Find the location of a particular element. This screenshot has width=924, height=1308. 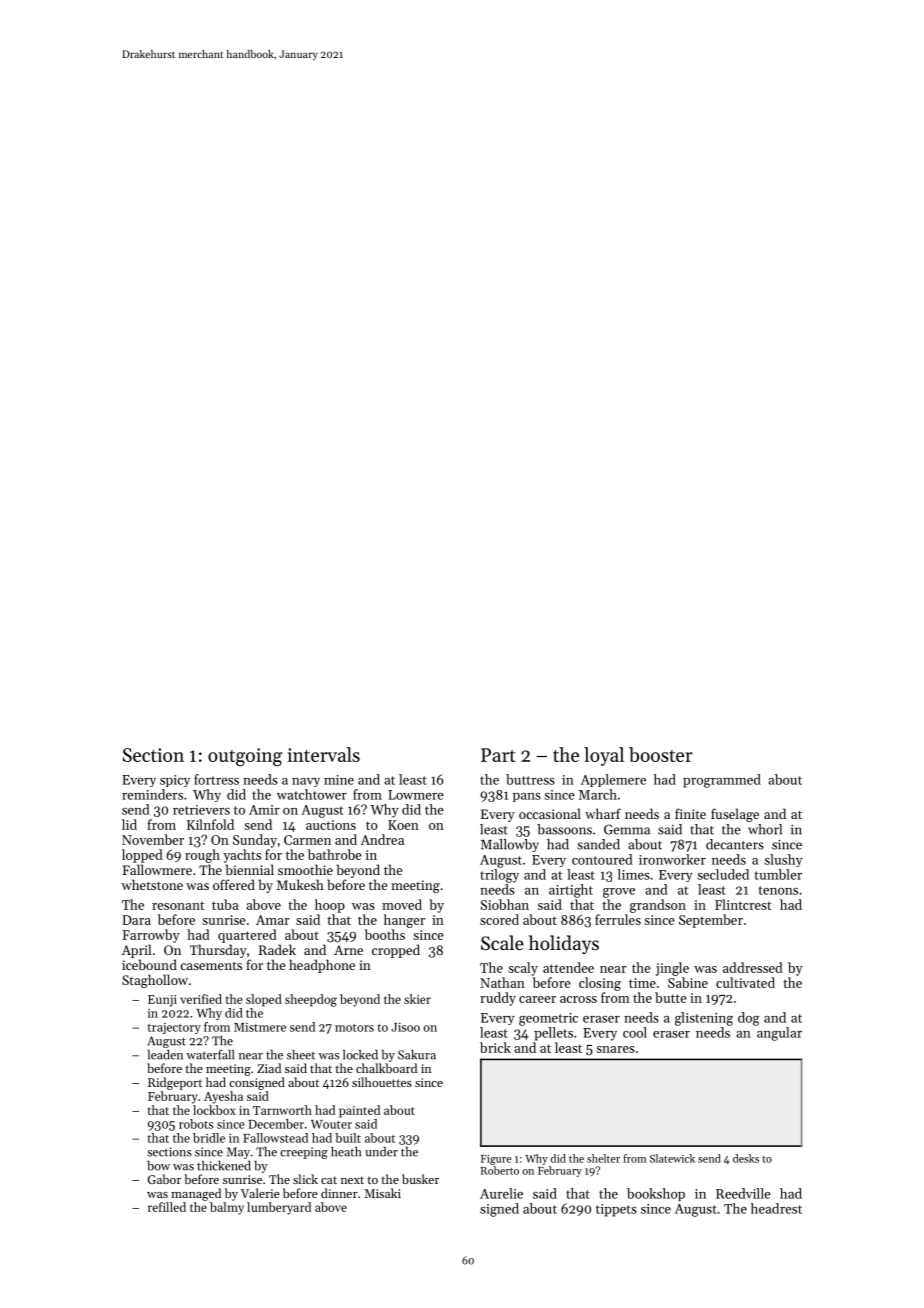

decanters is located at coordinates (735, 844).
